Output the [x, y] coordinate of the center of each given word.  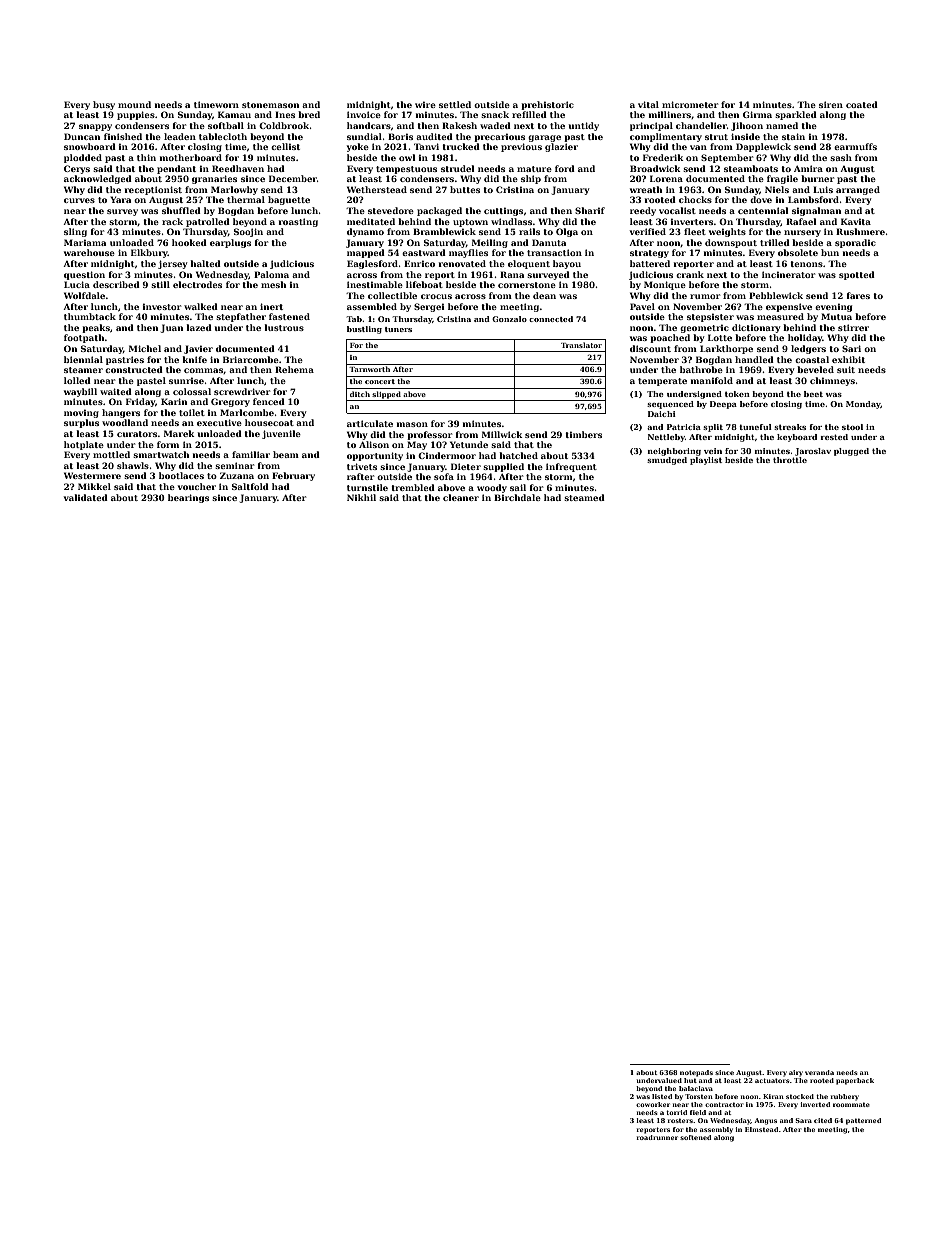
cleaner [461, 497]
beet [813, 394]
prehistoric [547, 105]
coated [862, 104]
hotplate [84, 445]
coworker [653, 1104]
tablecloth [223, 136]
